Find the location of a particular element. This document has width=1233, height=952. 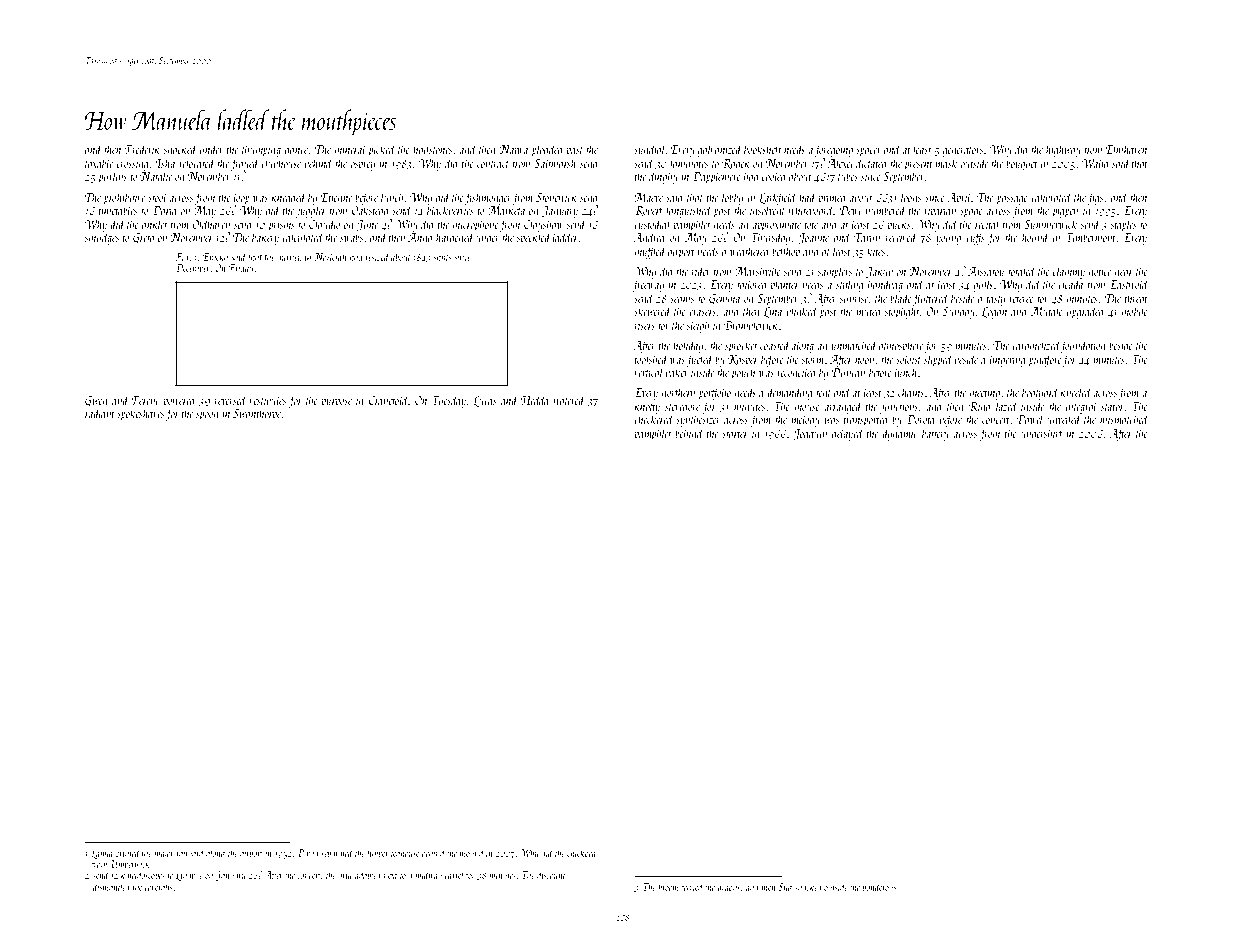

Walid is located at coordinates (1096, 163).
